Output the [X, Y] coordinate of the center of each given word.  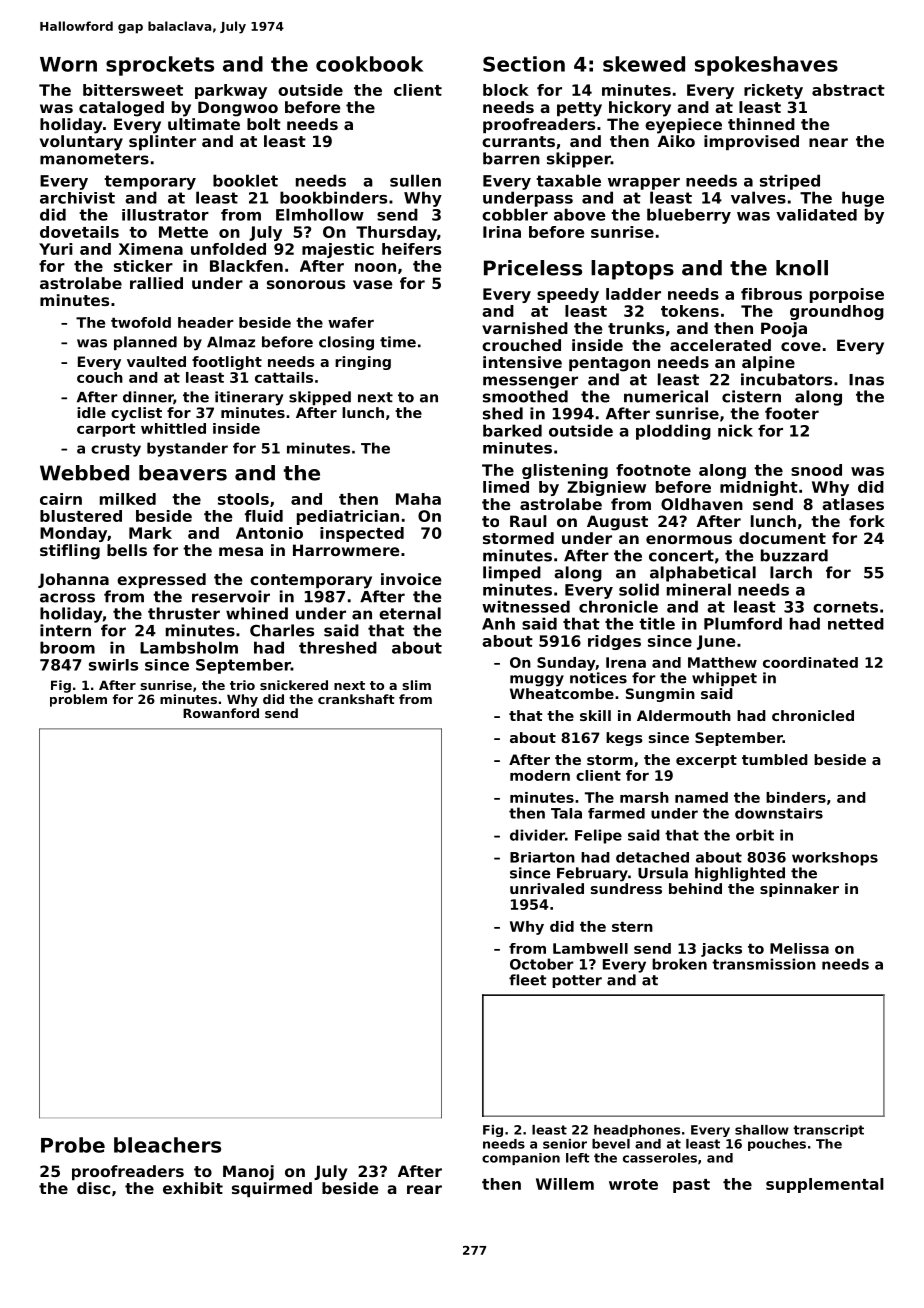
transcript [828, 1131]
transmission [764, 964]
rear [424, 1189]
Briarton [542, 857]
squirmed [272, 1189]
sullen [415, 180]
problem [78, 700]
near [828, 142]
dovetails [79, 232]
